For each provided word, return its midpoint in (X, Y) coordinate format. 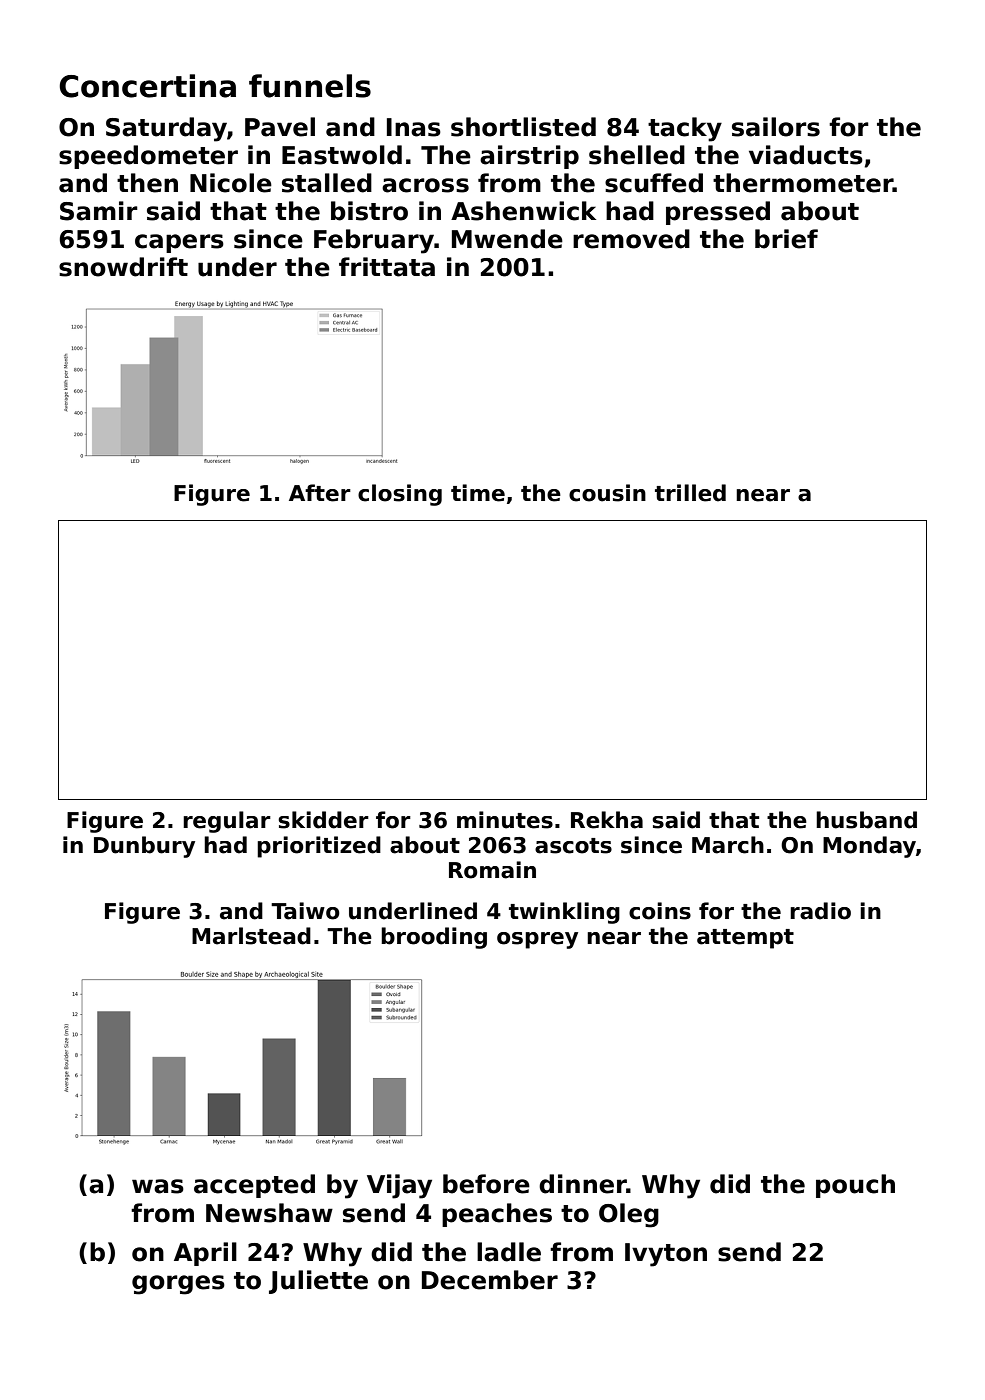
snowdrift (123, 267)
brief (786, 239)
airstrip (529, 157)
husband (866, 820)
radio (820, 911)
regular (227, 822)
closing (400, 495)
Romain (492, 870)
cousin (607, 493)
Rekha (607, 820)
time (478, 493)
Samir (99, 211)
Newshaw (269, 1213)
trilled (690, 493)
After (320, 493)
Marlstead (251, 936)
